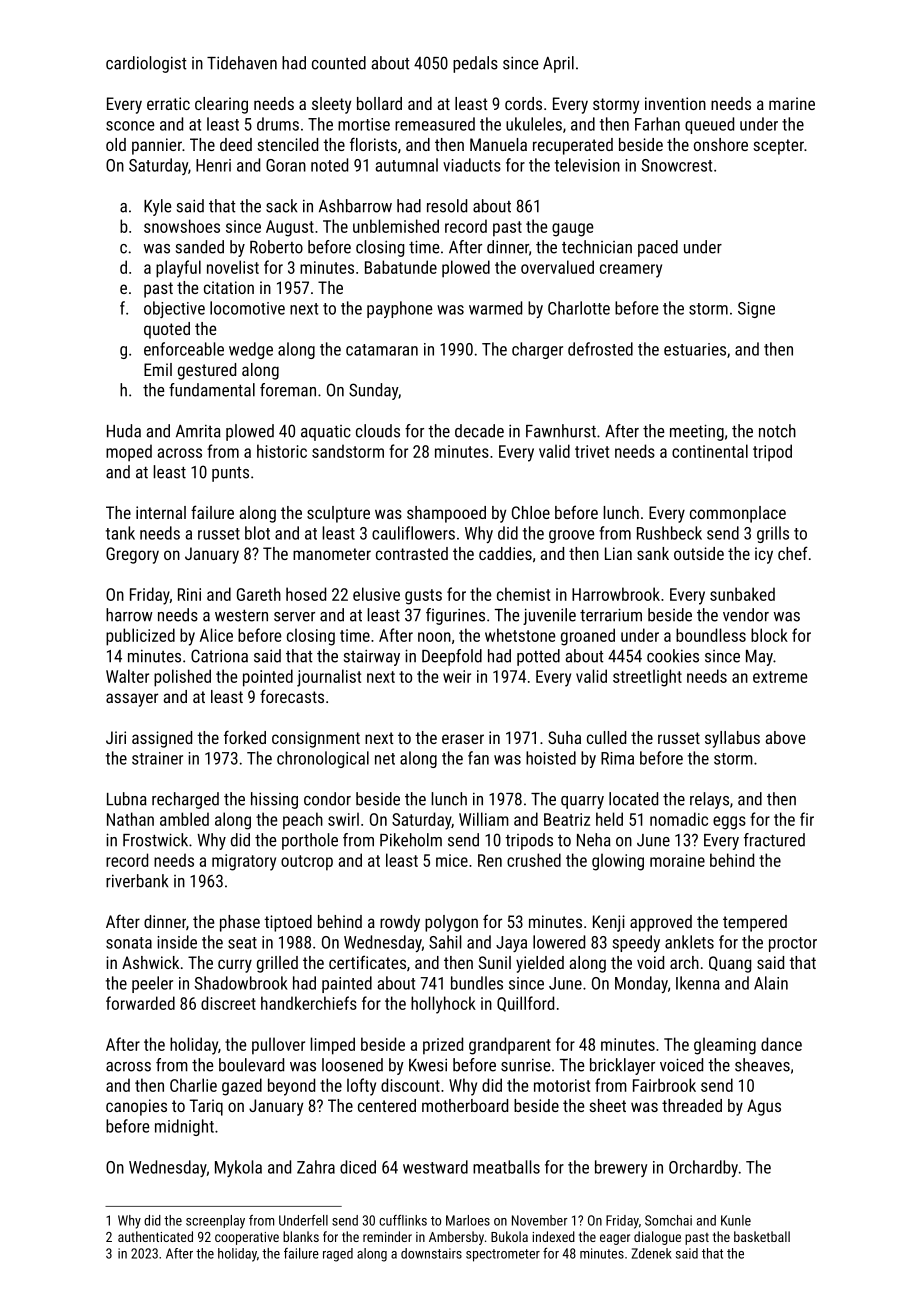  I want to click on cardiologist, so click(146, 64).
